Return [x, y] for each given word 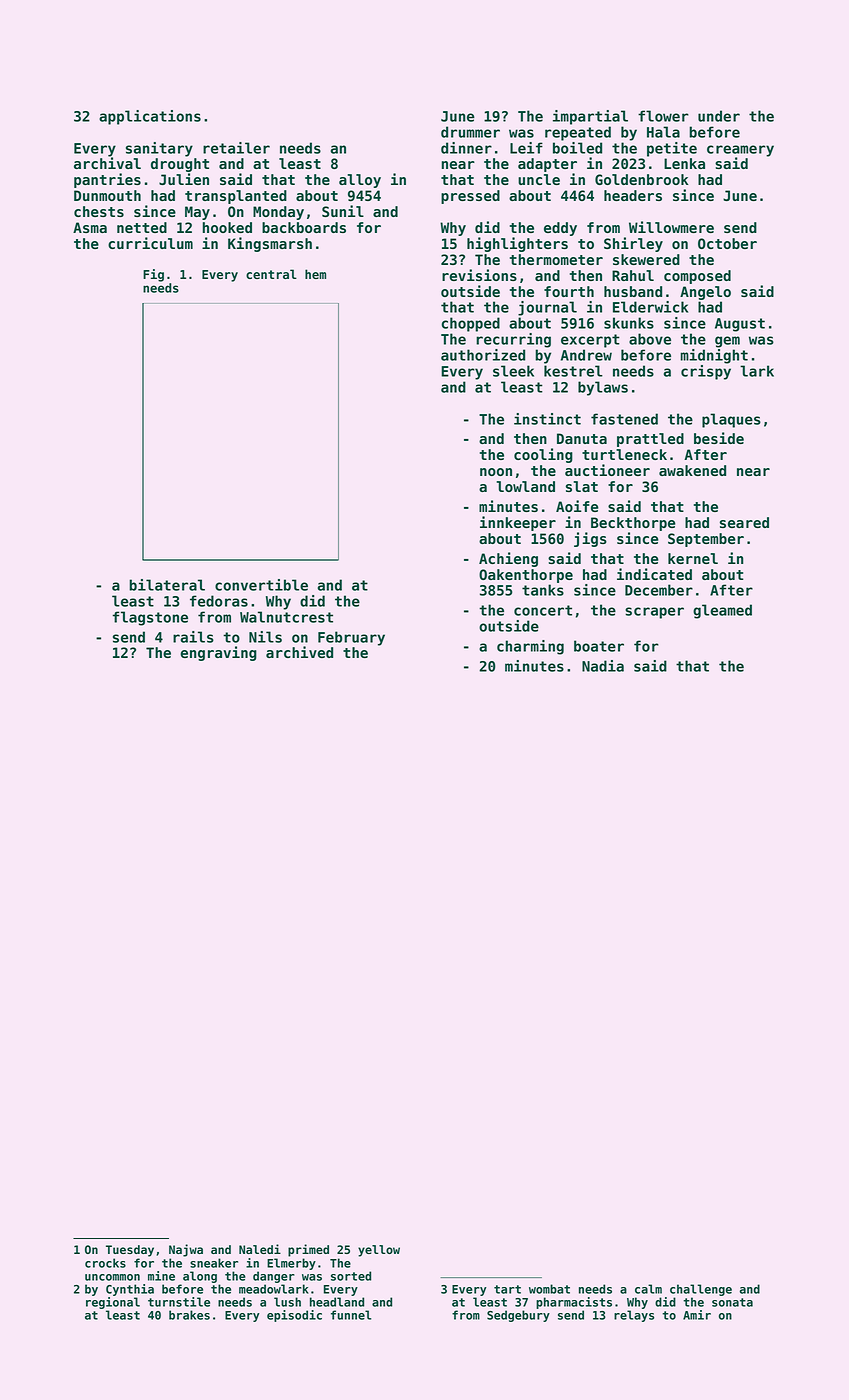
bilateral [167, 585]
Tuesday [130, 1251]
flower [663, 116]
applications [150, 117]
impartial [590, 117]
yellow [379, 1251]
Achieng [508, 559]
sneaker [214, 1263]
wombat [549, 1289]
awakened [692, 470]
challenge [701, 1290]
